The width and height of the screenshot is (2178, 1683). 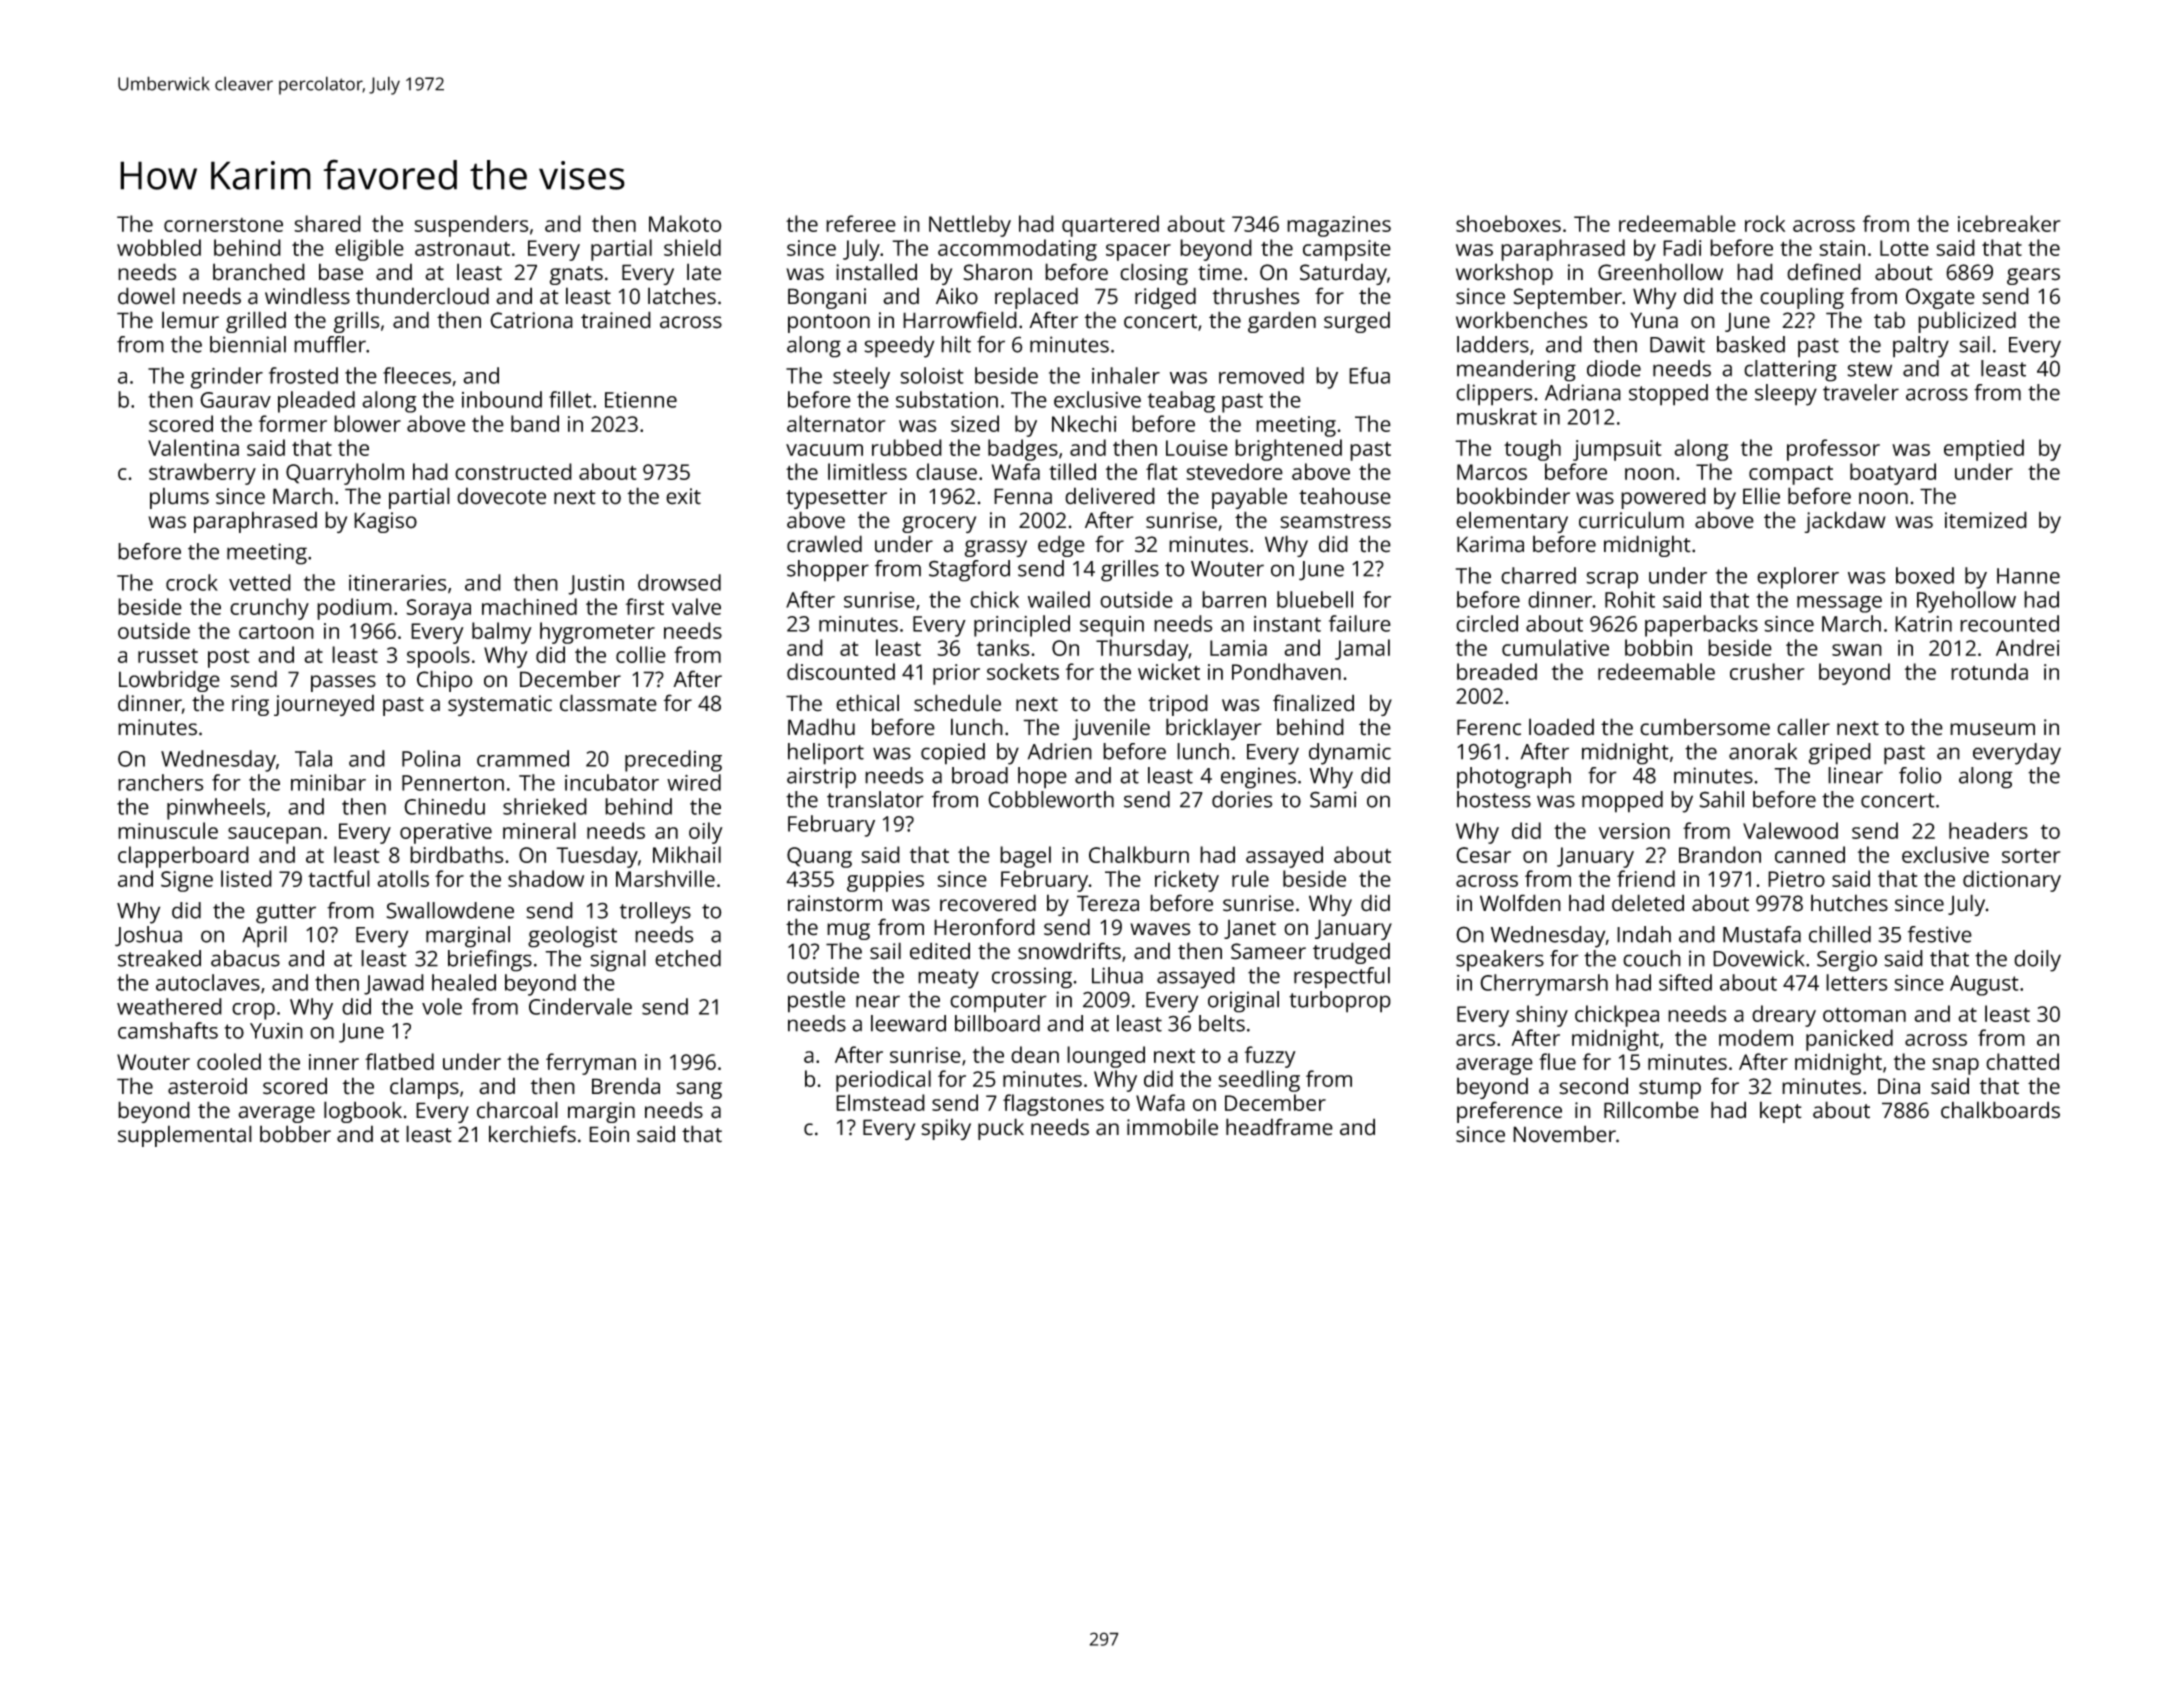 I want to click on Rohit, so click(x=1630, y=599).
